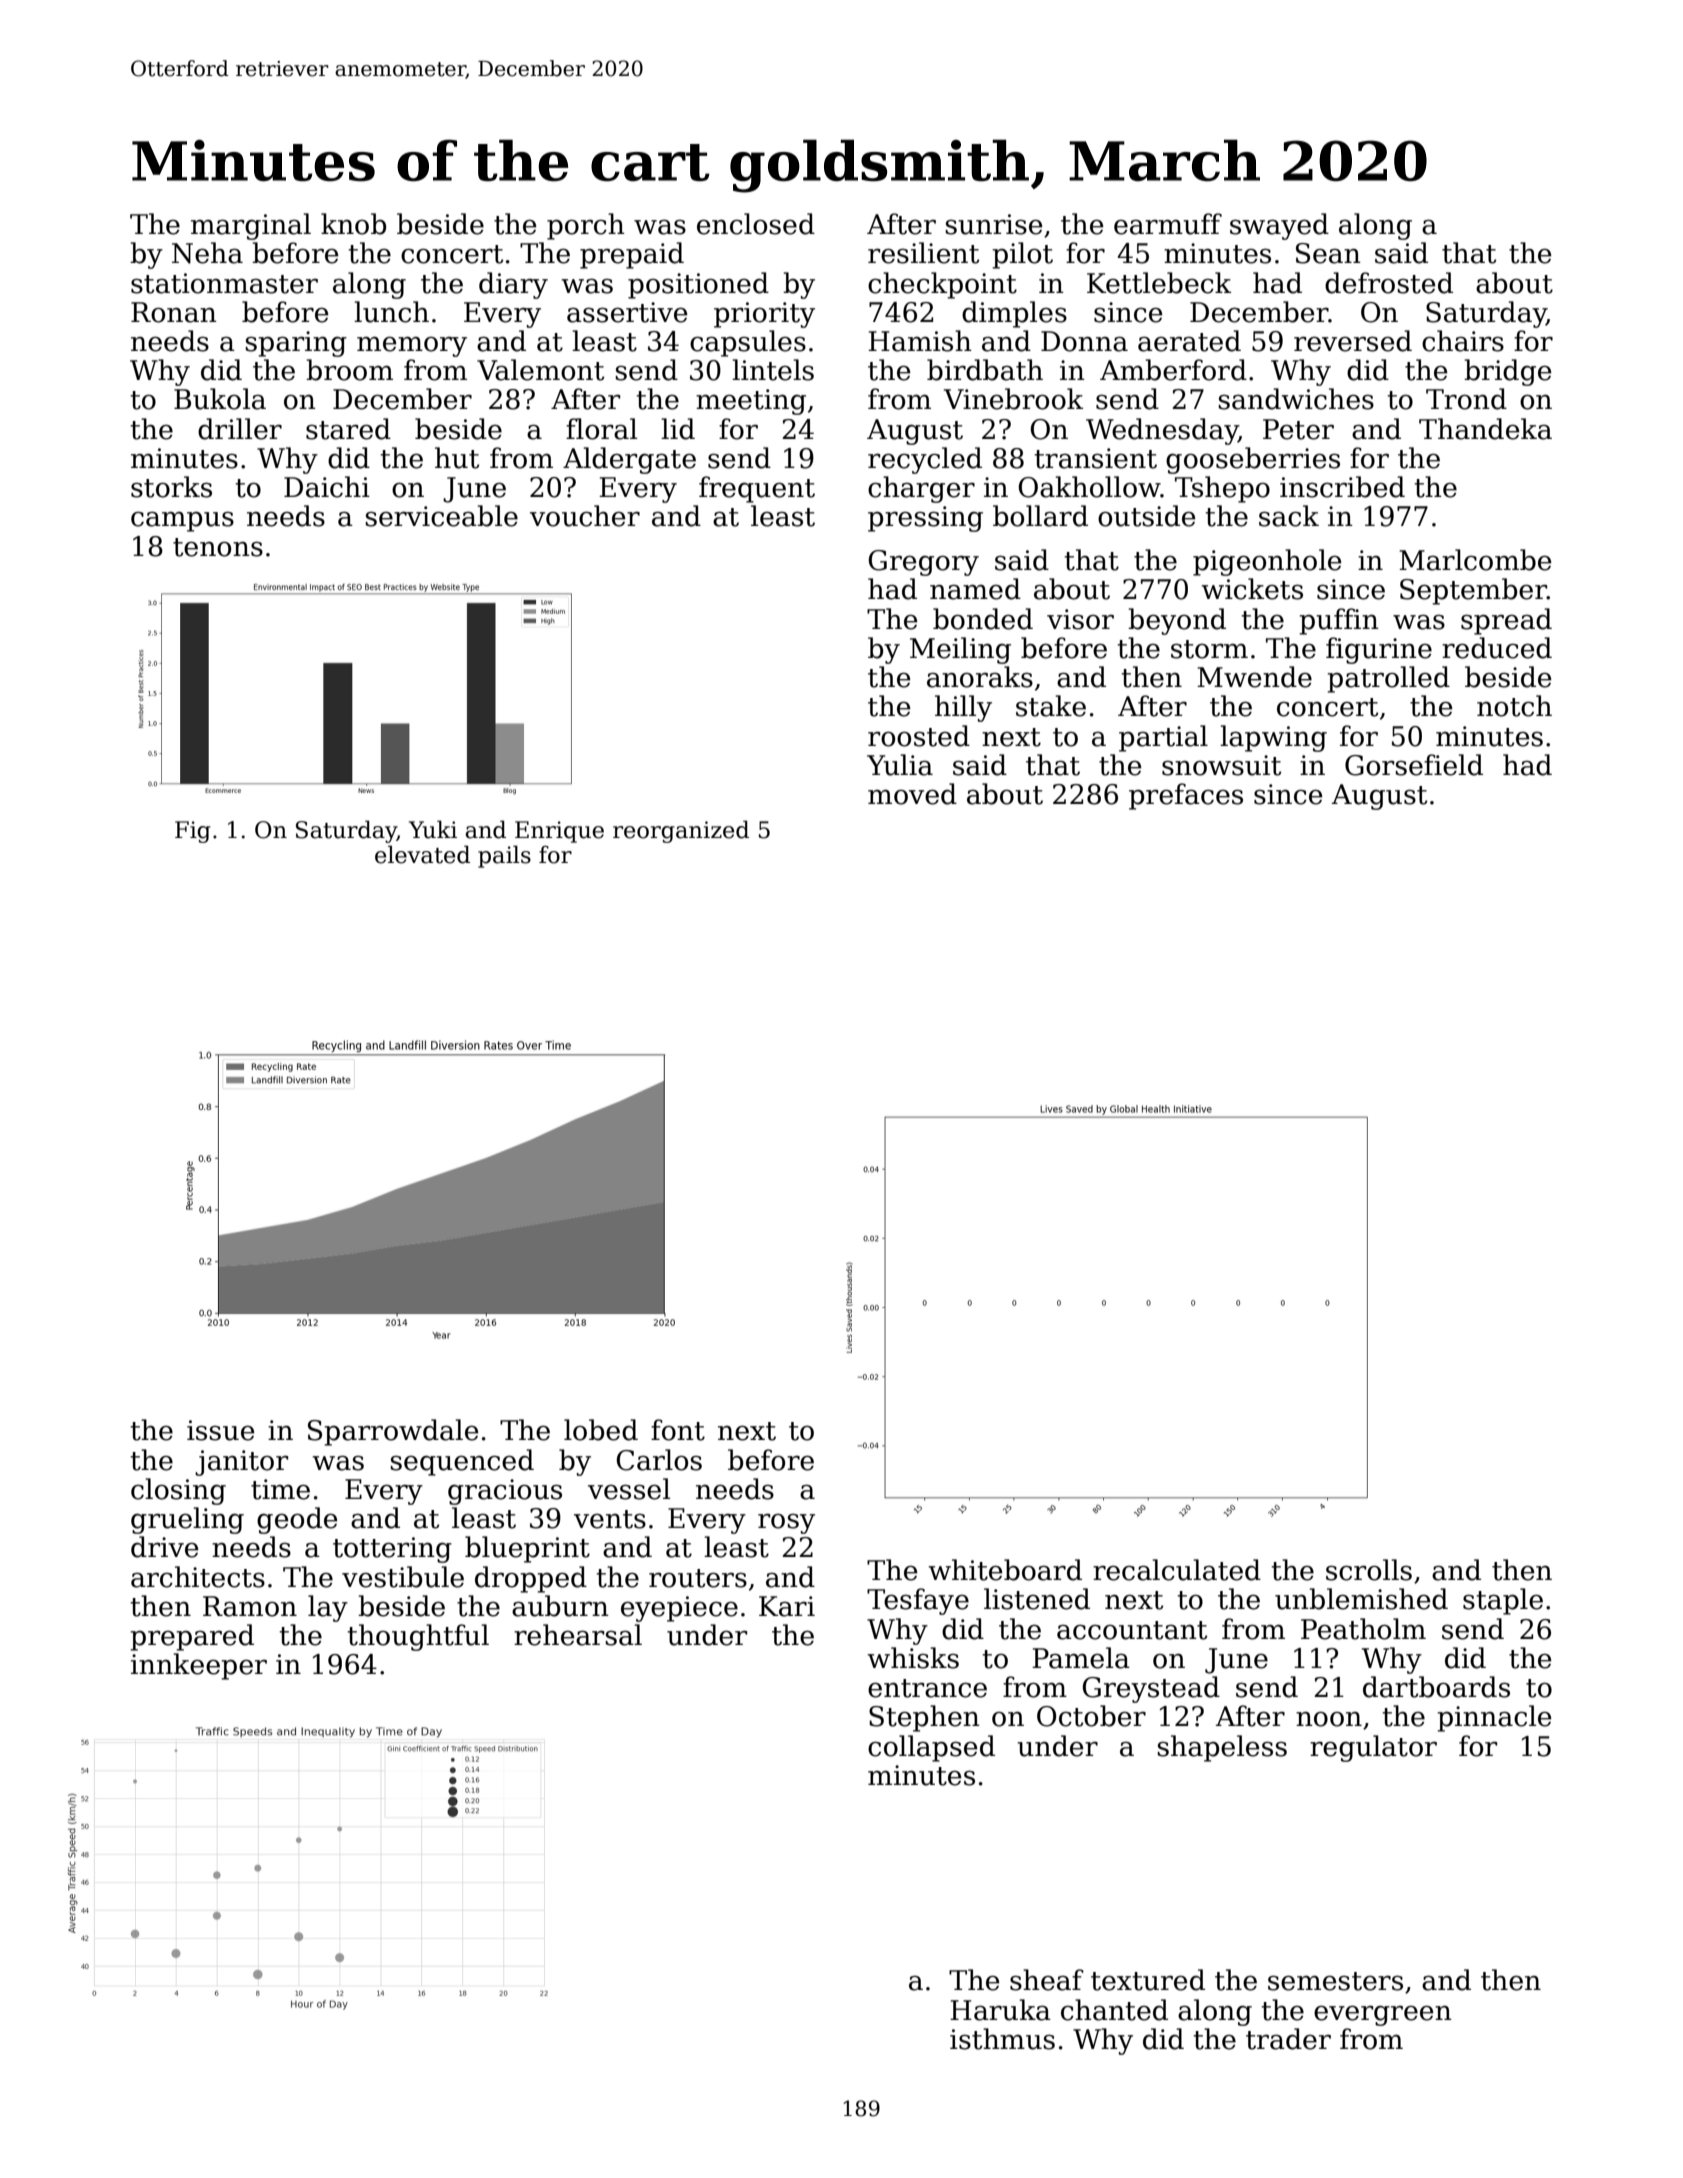  I want to click on elevated, so click(422, 854).
